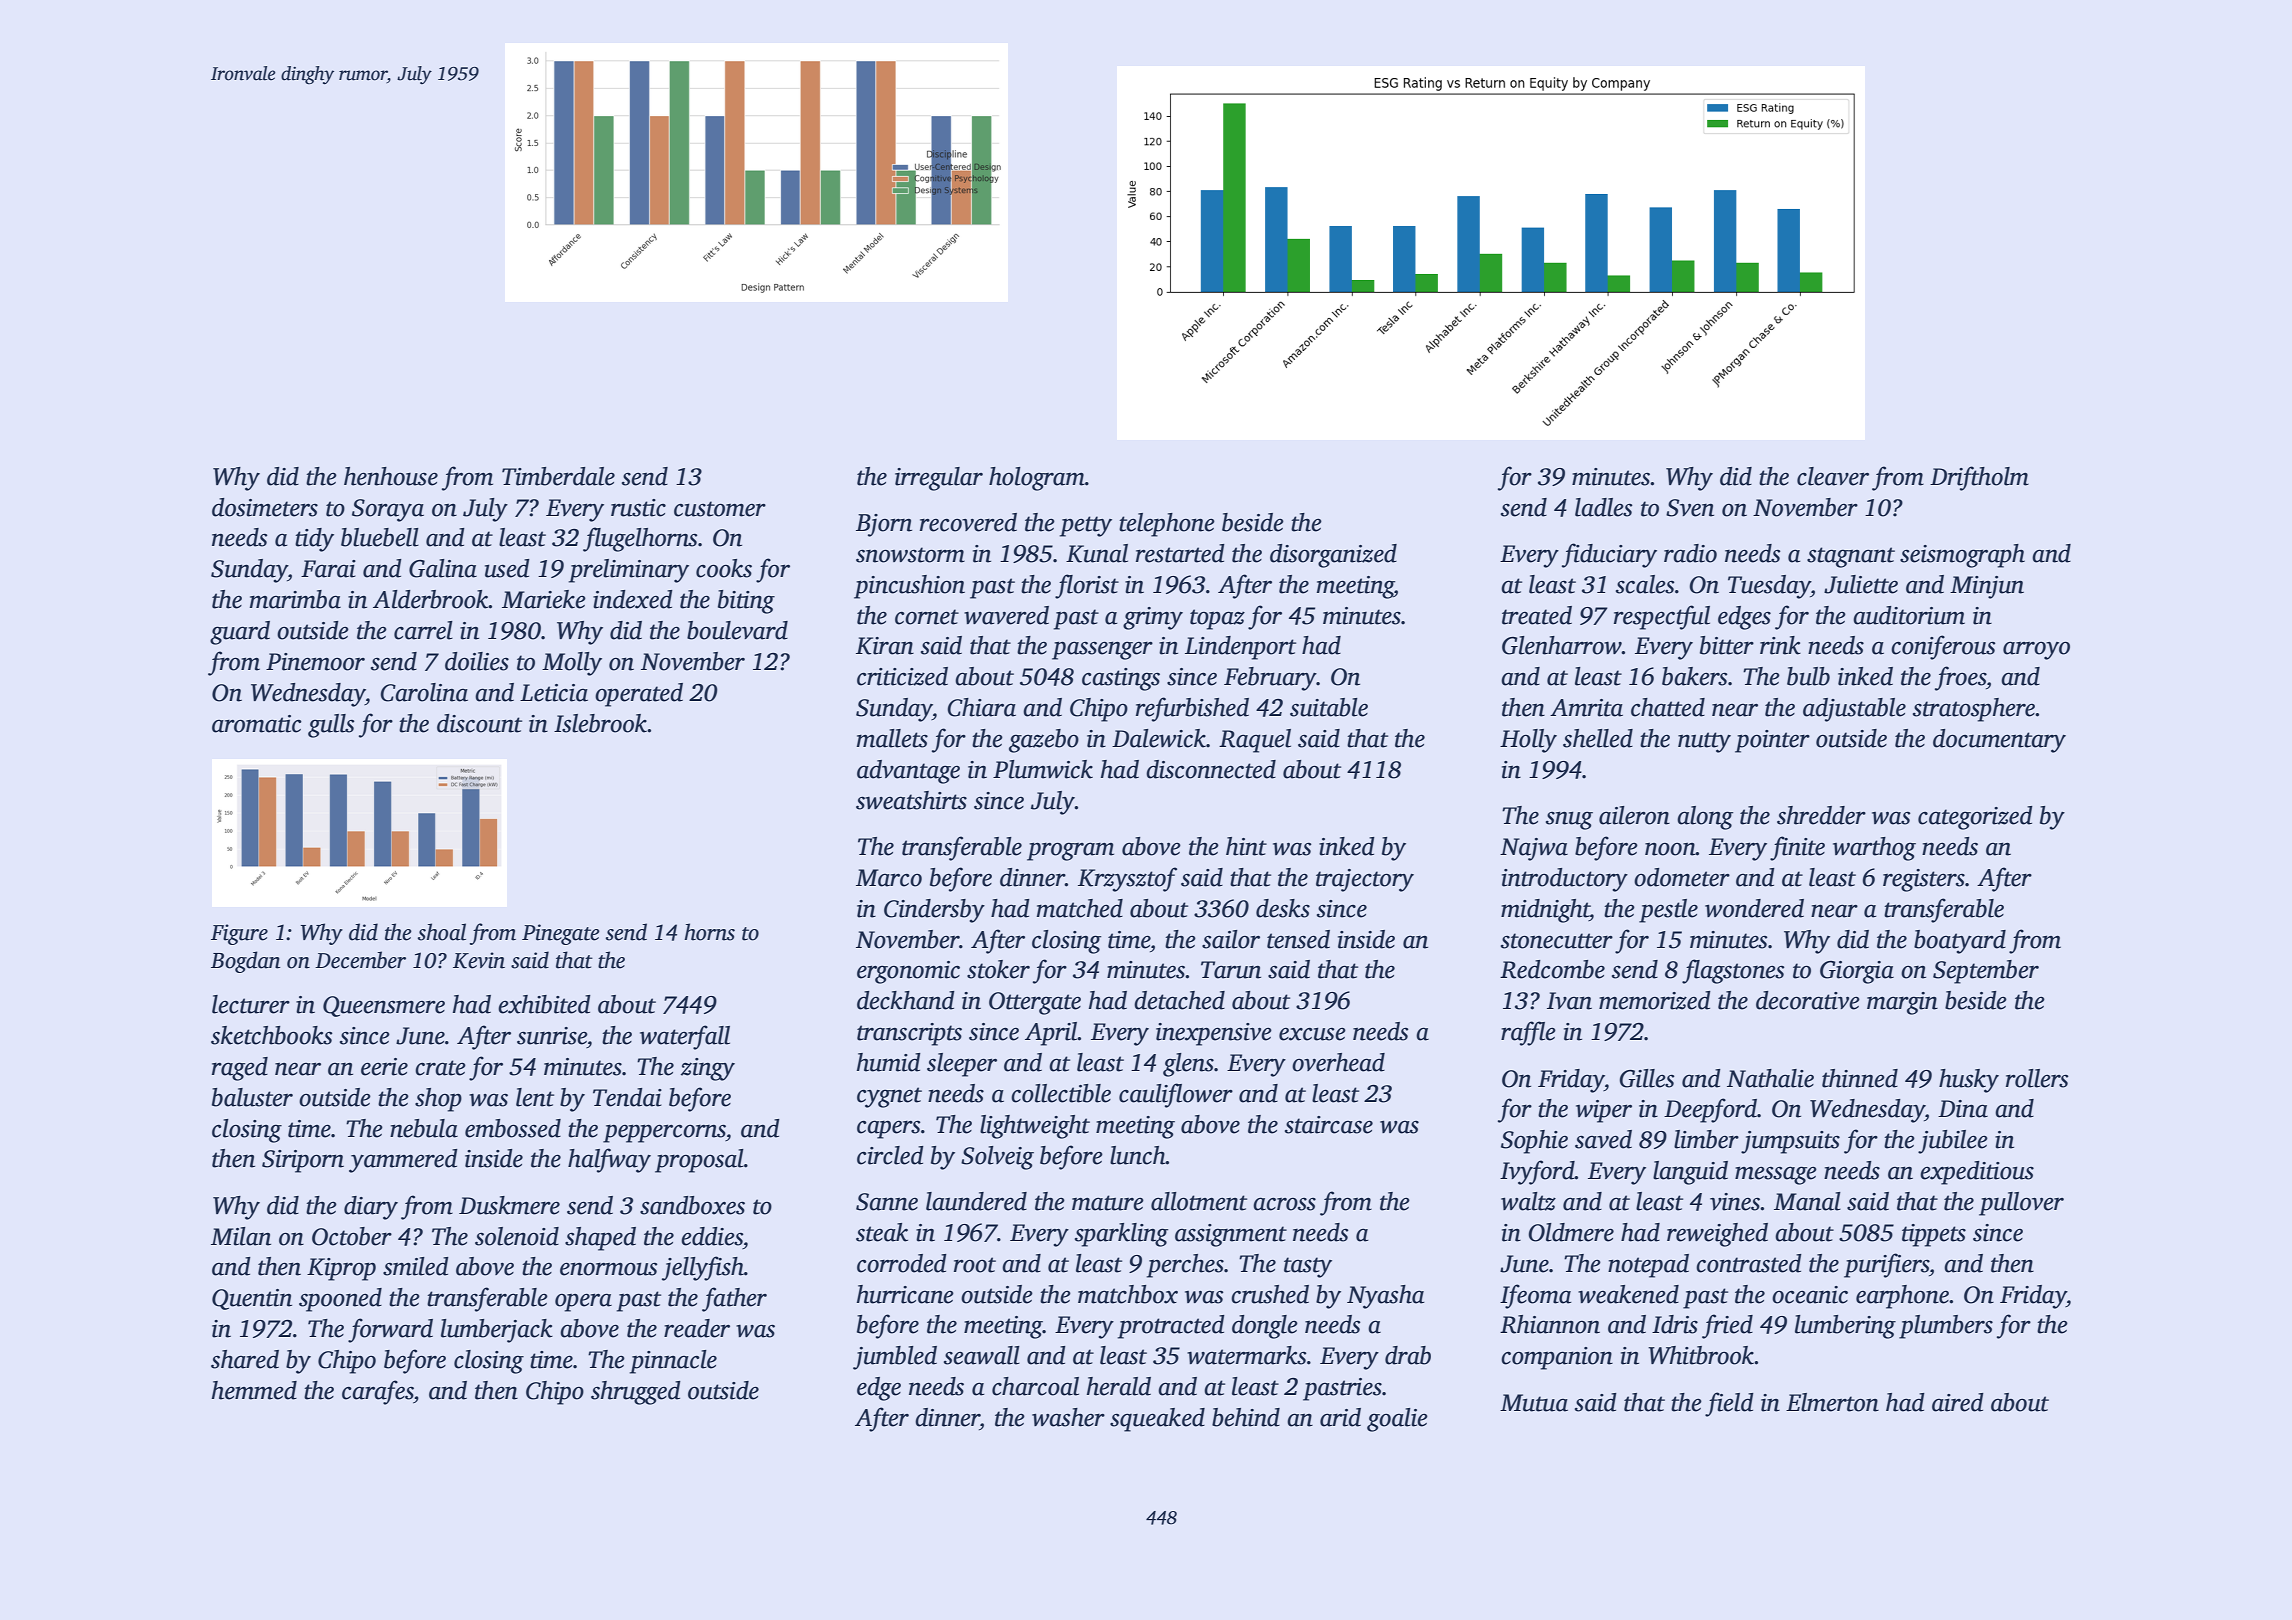 The height and width of the image is (1620, 2292). I want to click on flagstones, so click(1733, 971).
